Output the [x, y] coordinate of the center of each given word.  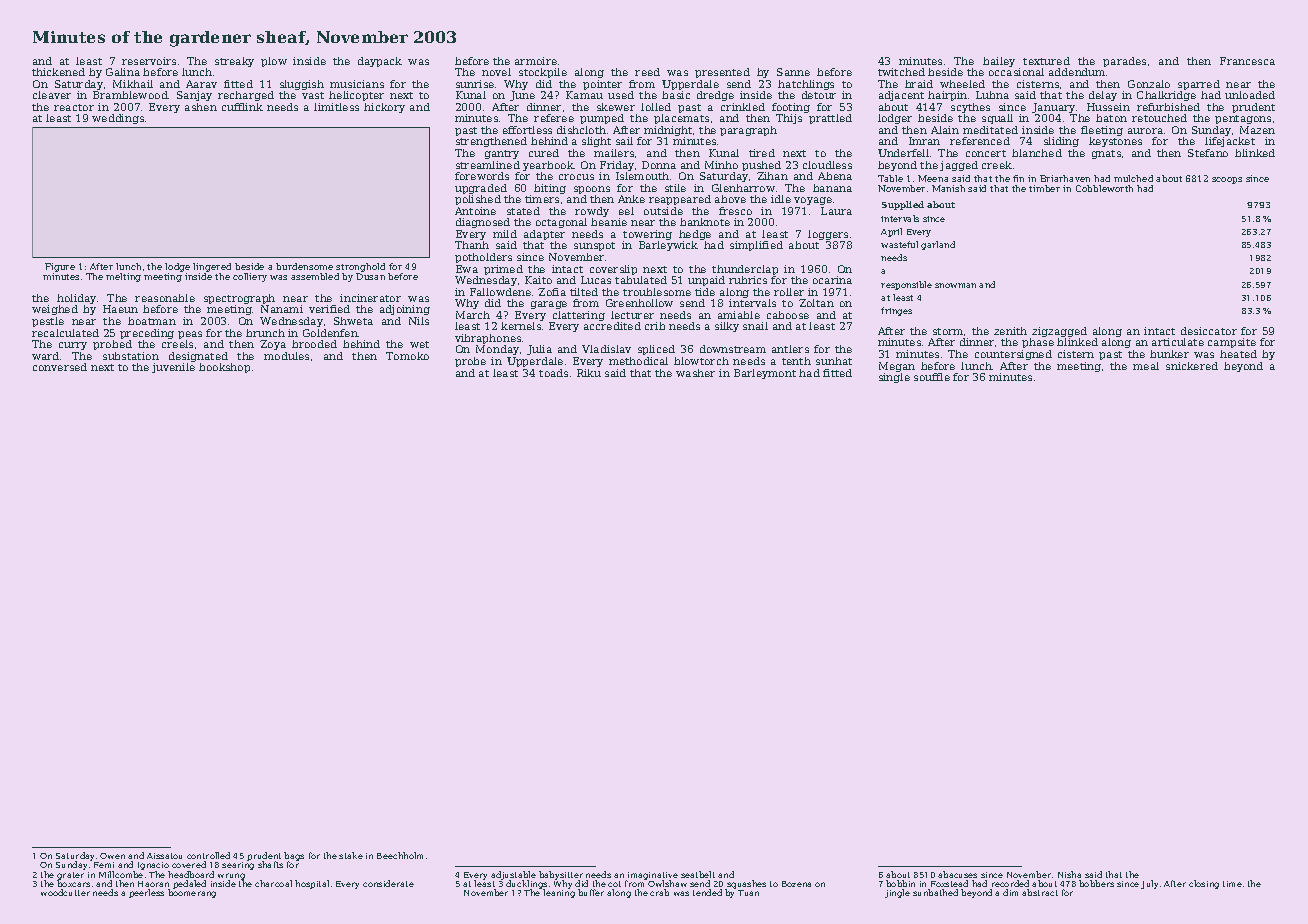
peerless [146, 893]
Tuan [748, 893]
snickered [1192, 366]
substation [131, 356]
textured [1046, 61]
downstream [733, 349]
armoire [536, 61]
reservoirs [149, 61]
